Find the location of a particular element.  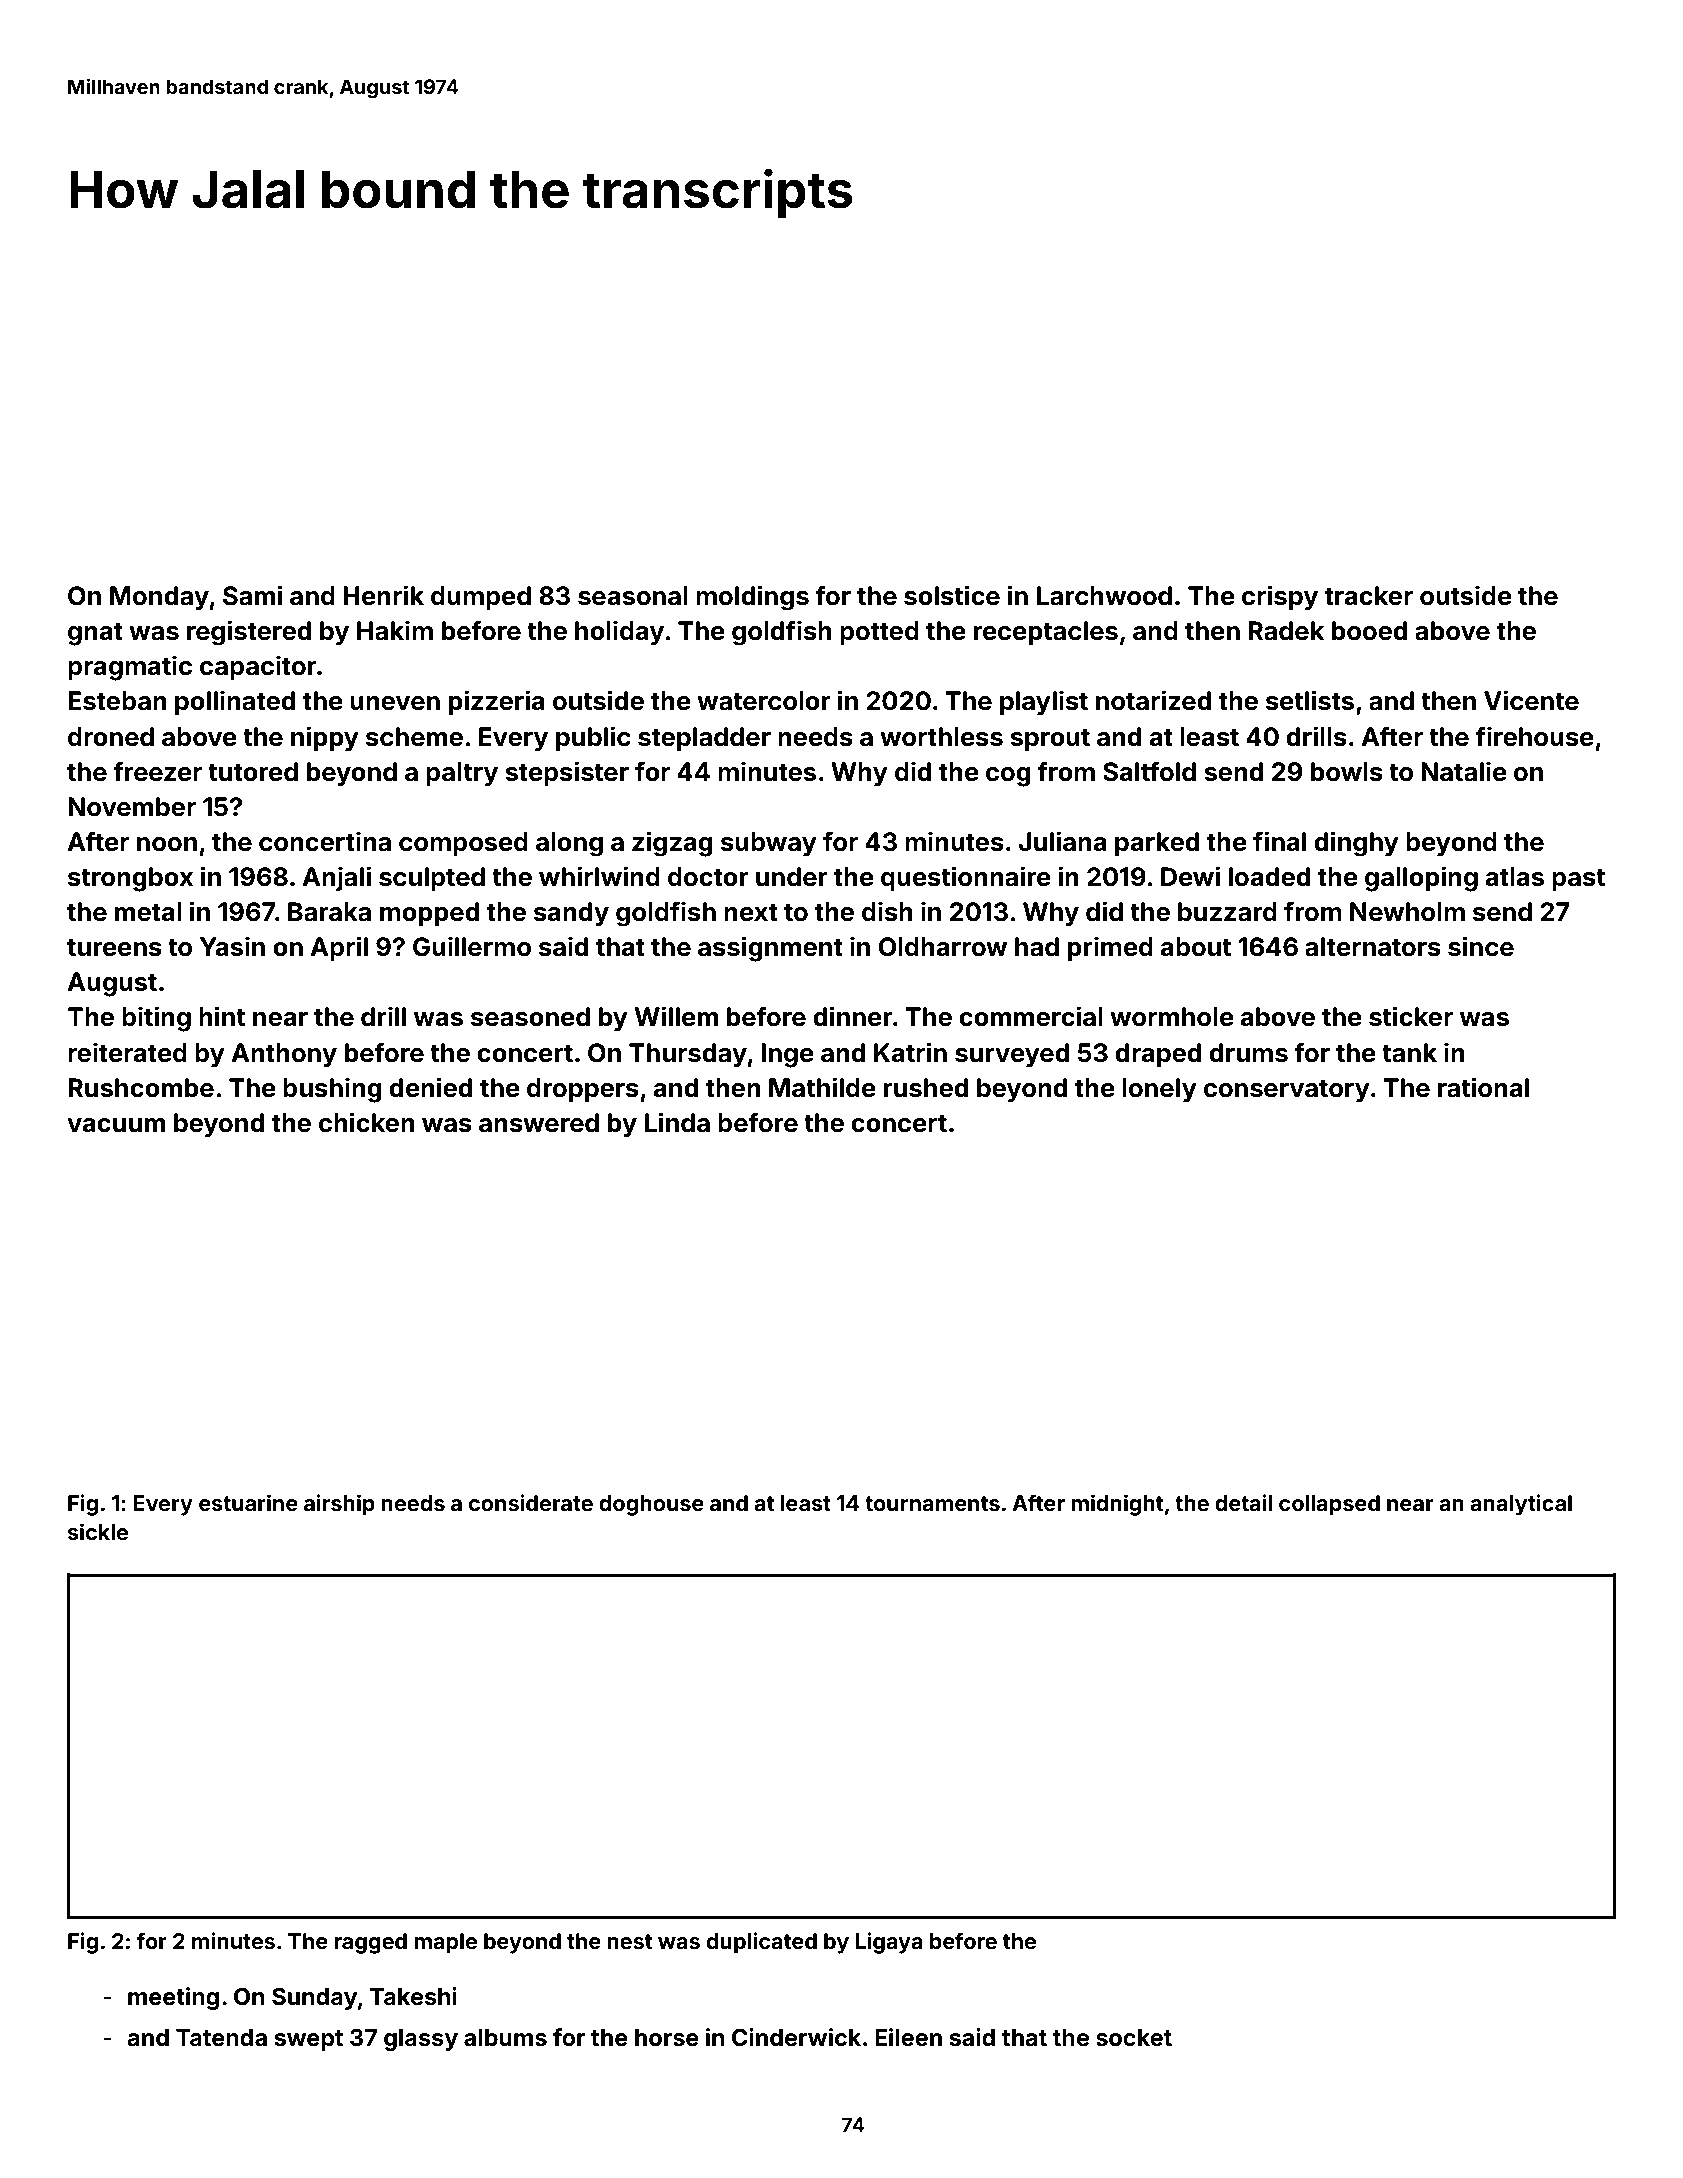

chicken is located at coordinates (367, 1122).
